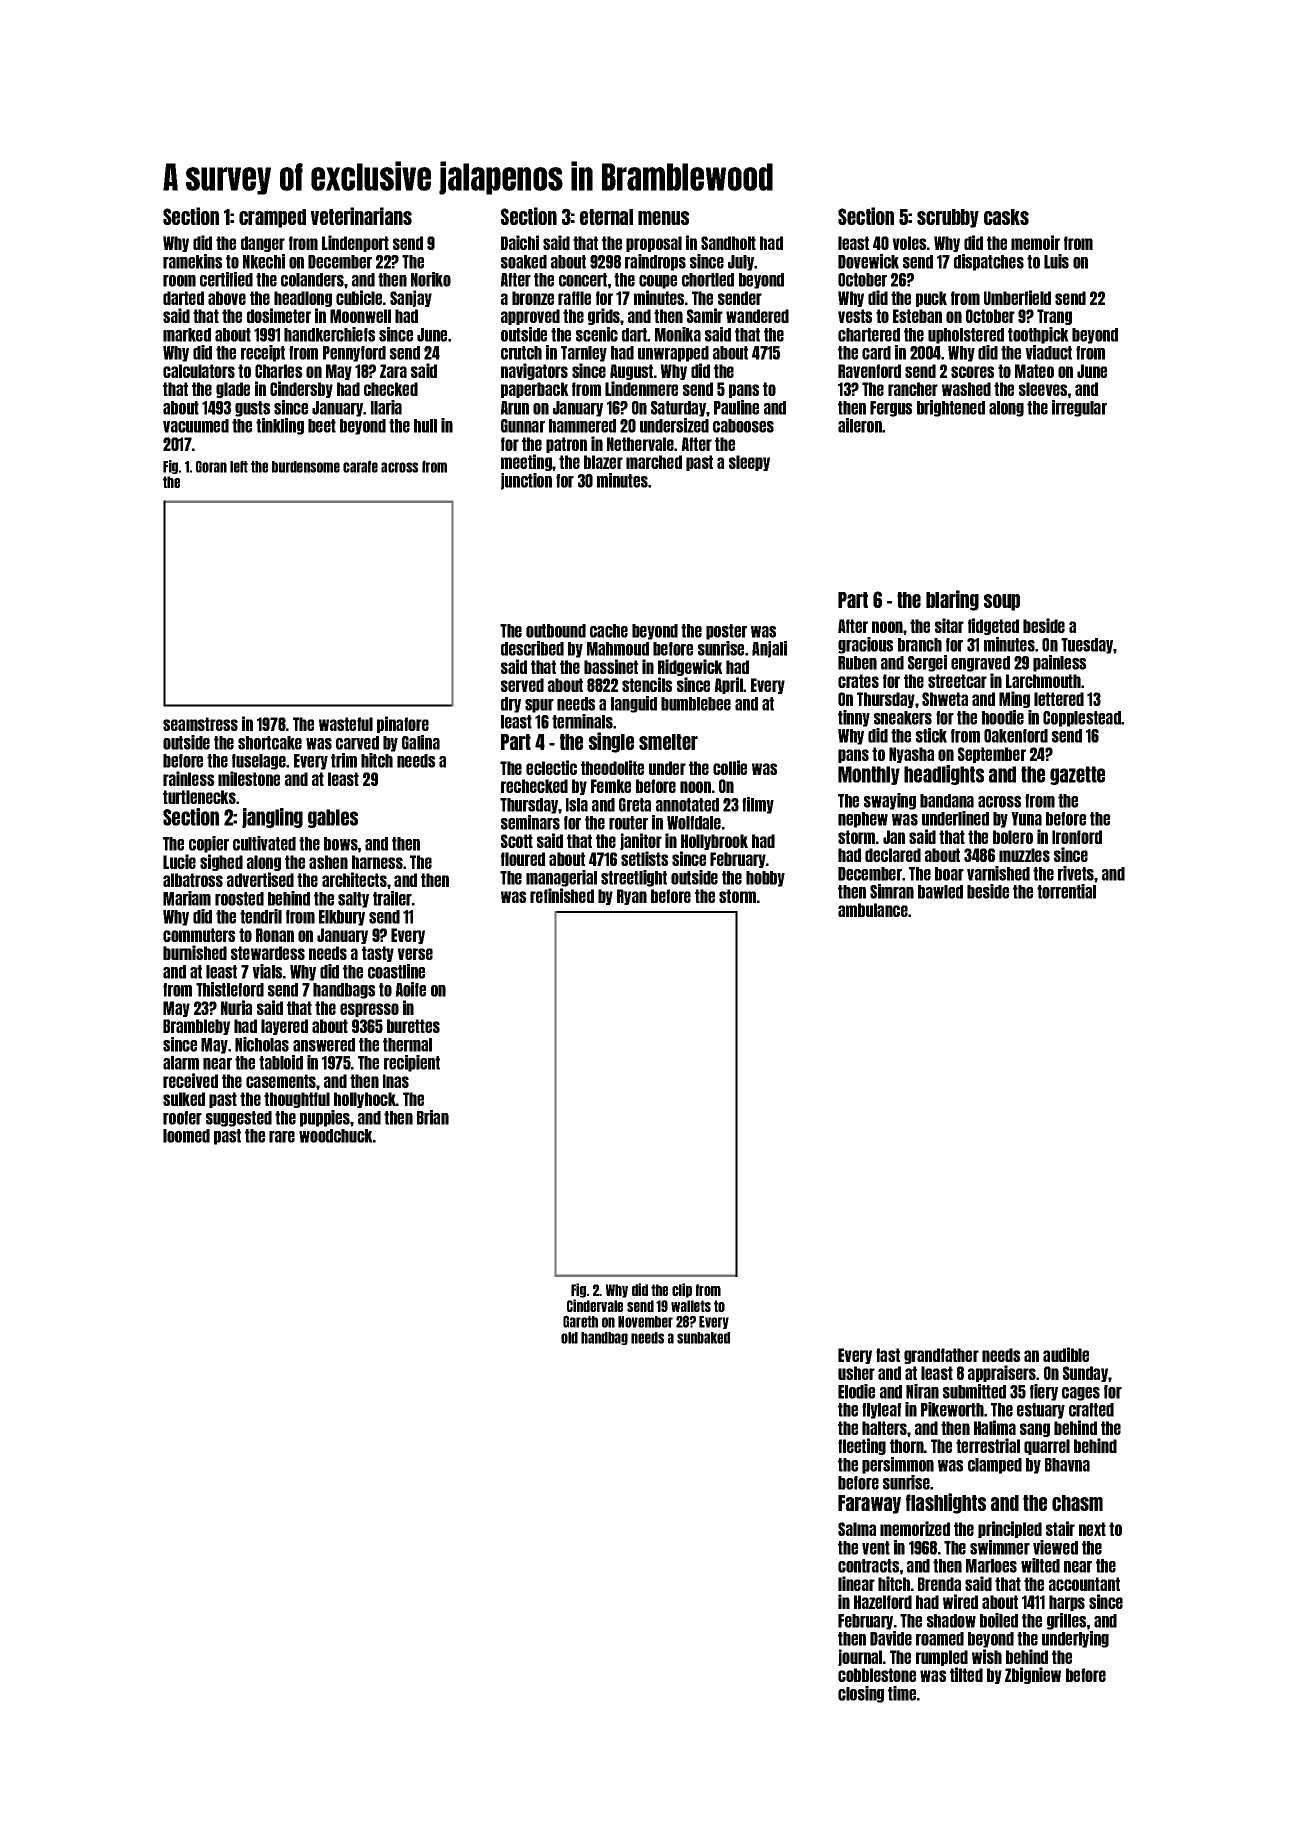 Image resolution: width=1292 pixels, height=1827 pixels. What do you see at coordinates (199, 797) in the image?
I see `turtlenecks` at bounding box center [199, 797].
